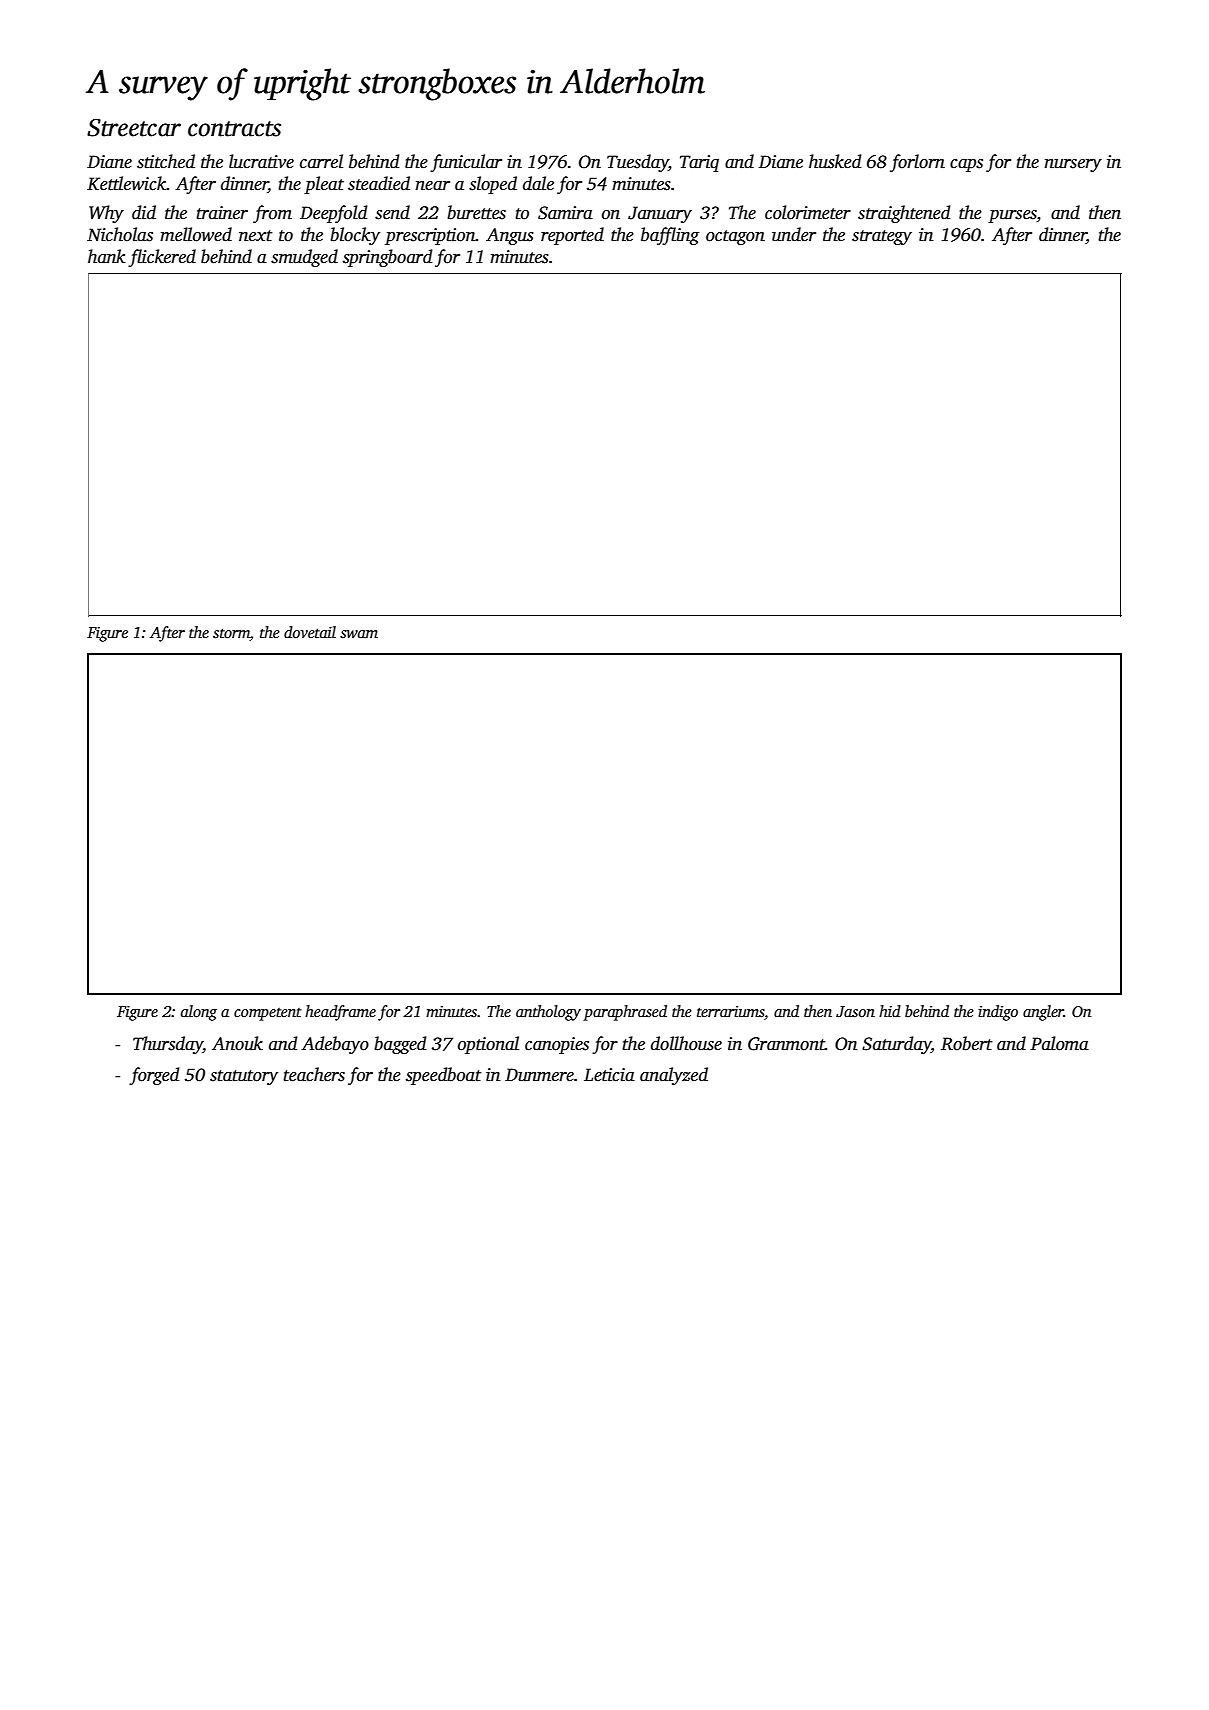 Image resolution: width=1209 pixels, height=1710 pixels. What do you see at coordinates (966, 165) in the document?
I see `caps` at bounding box center [966, 165].
